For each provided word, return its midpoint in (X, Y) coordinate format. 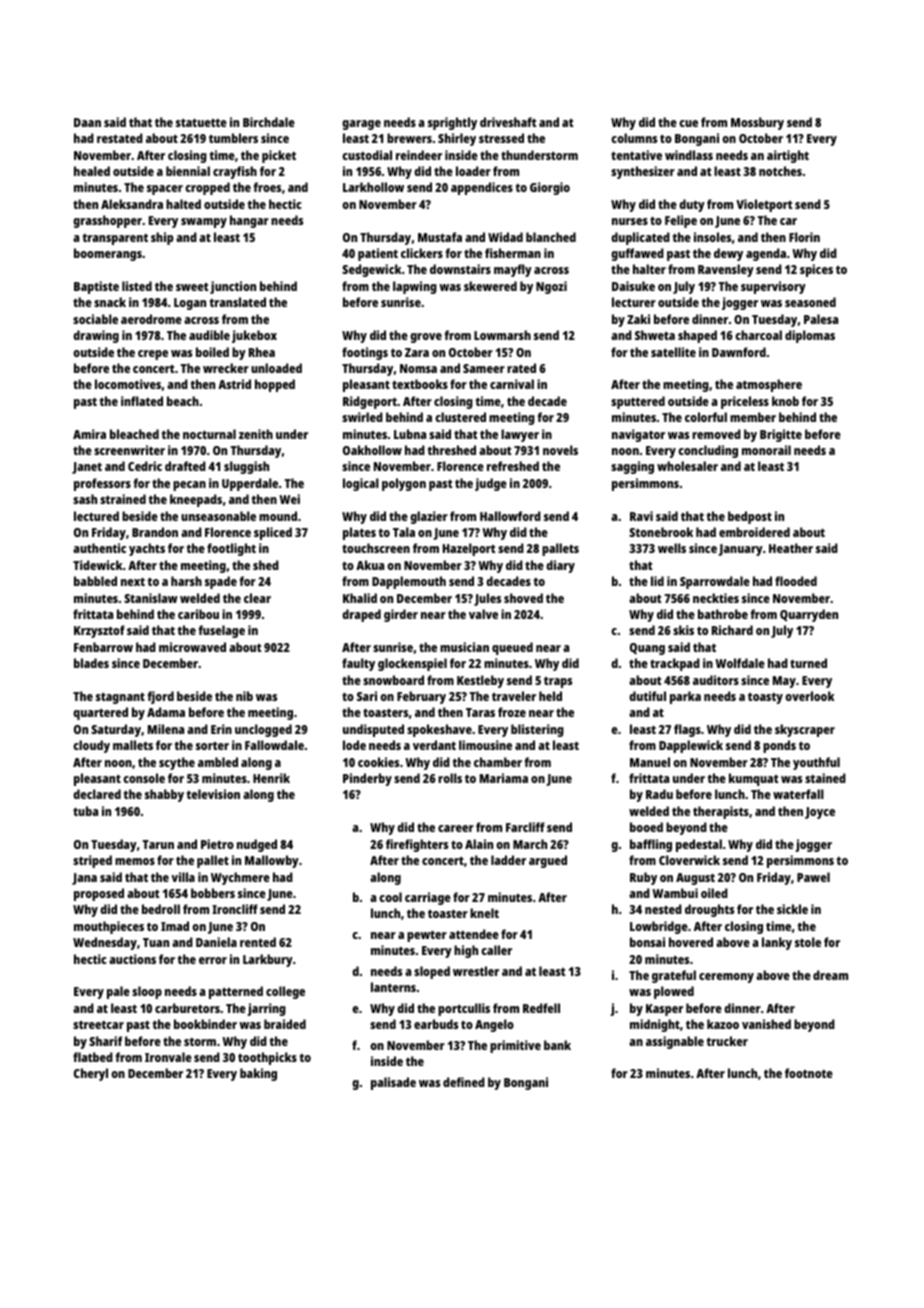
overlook (810, 696)
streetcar (98, 1025)
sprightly (452, 123)
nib (244, 696)
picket (279, 156)
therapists (721, 812)
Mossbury (757, 123)
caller (496, 950)
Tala (404, 532)
